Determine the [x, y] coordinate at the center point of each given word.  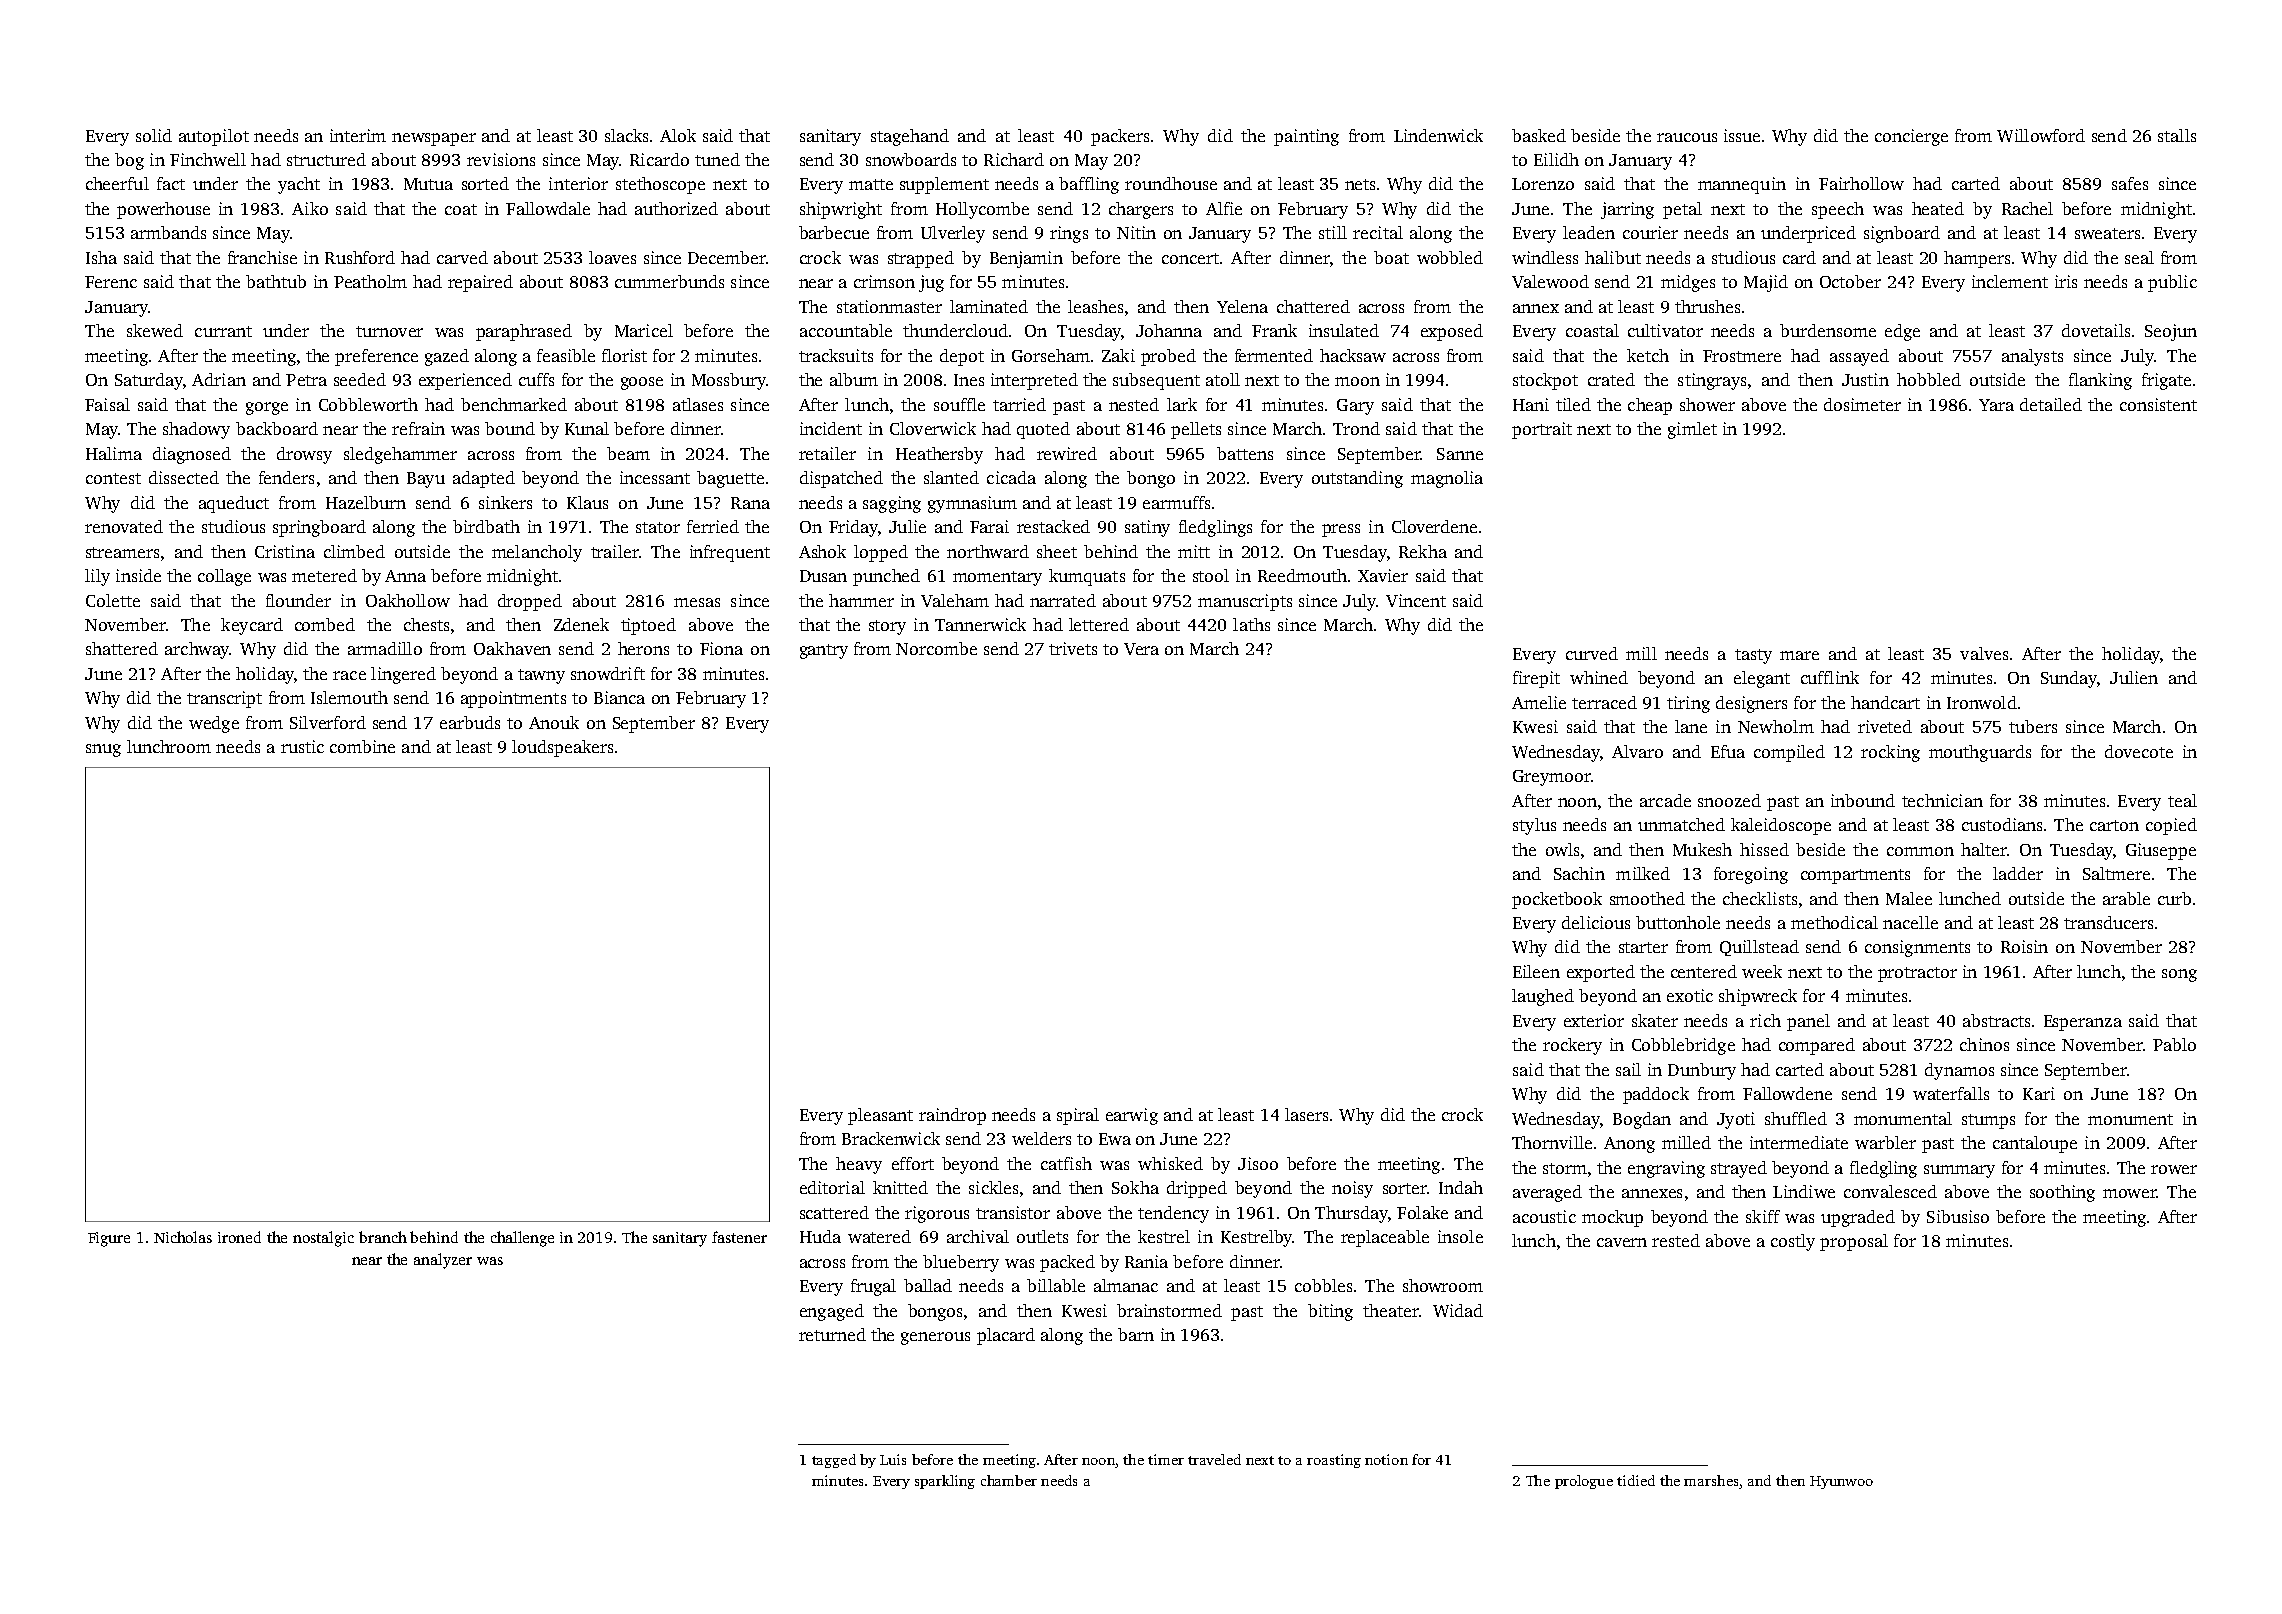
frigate [2166, 381]
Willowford [2041, 135]
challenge [522, 1239]
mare [1799, 655]
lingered [403, 675]
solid [154, 135]
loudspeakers [562, 748]
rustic [302, 746]
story [887, 627]
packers [1120, 137]
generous [935, 1338]
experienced [465, 381]
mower [2129, 1193]
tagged [834, 1461]
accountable [846, 330]
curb [2174, 898]
